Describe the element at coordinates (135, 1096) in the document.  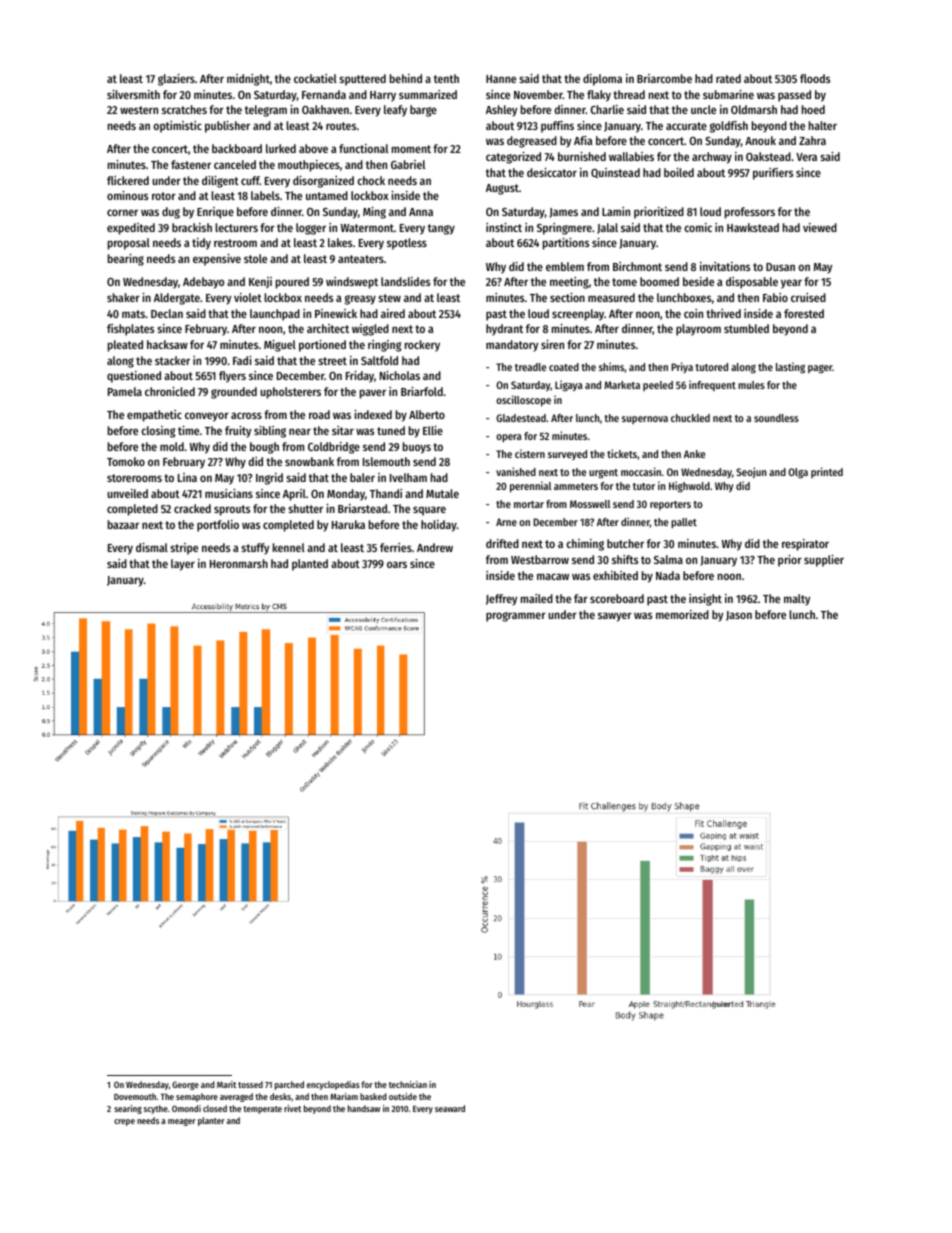
I see `Dovemouth` at that location.
